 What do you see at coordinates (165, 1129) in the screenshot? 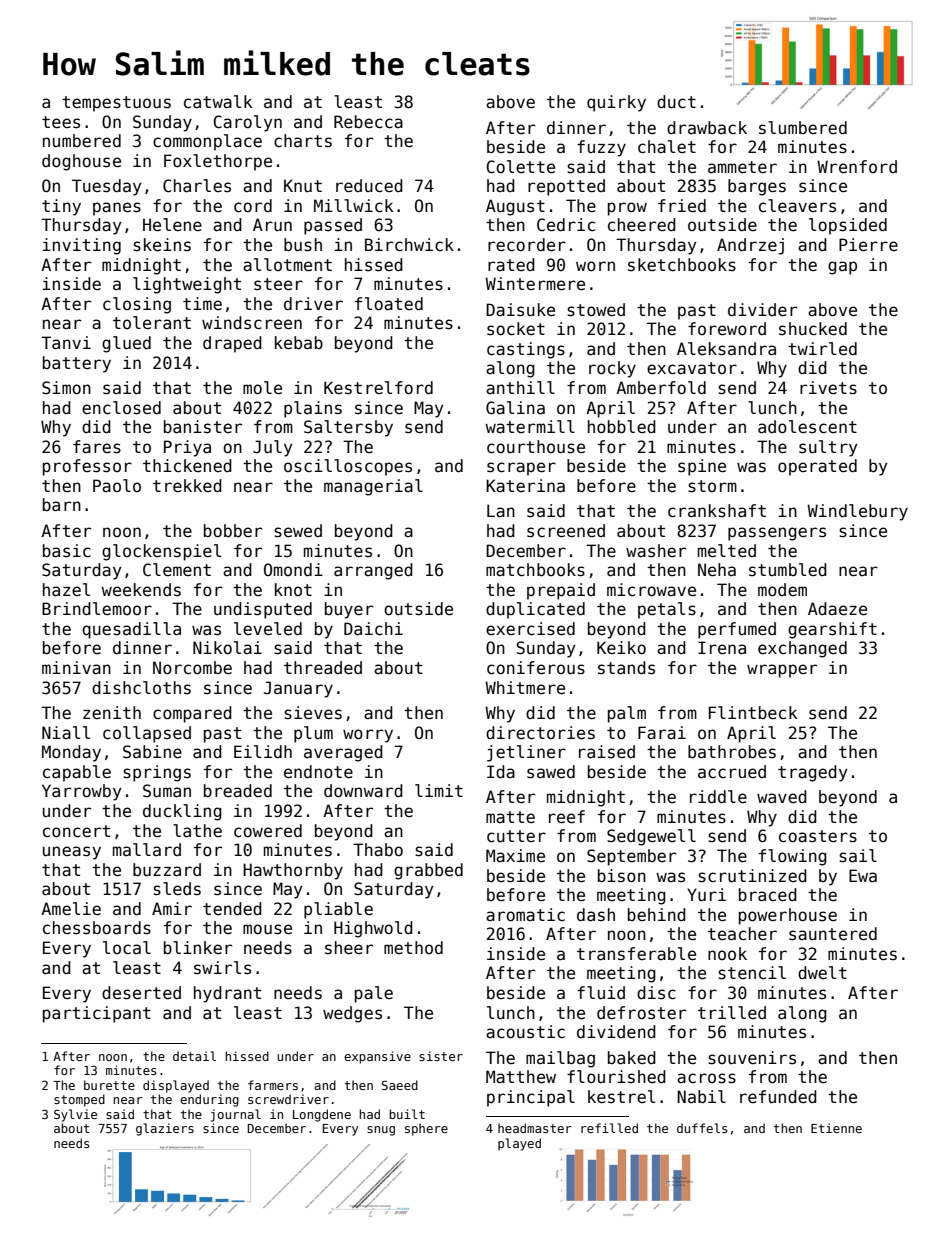
I see `glaziers` at bounding box center [165, 1129].
